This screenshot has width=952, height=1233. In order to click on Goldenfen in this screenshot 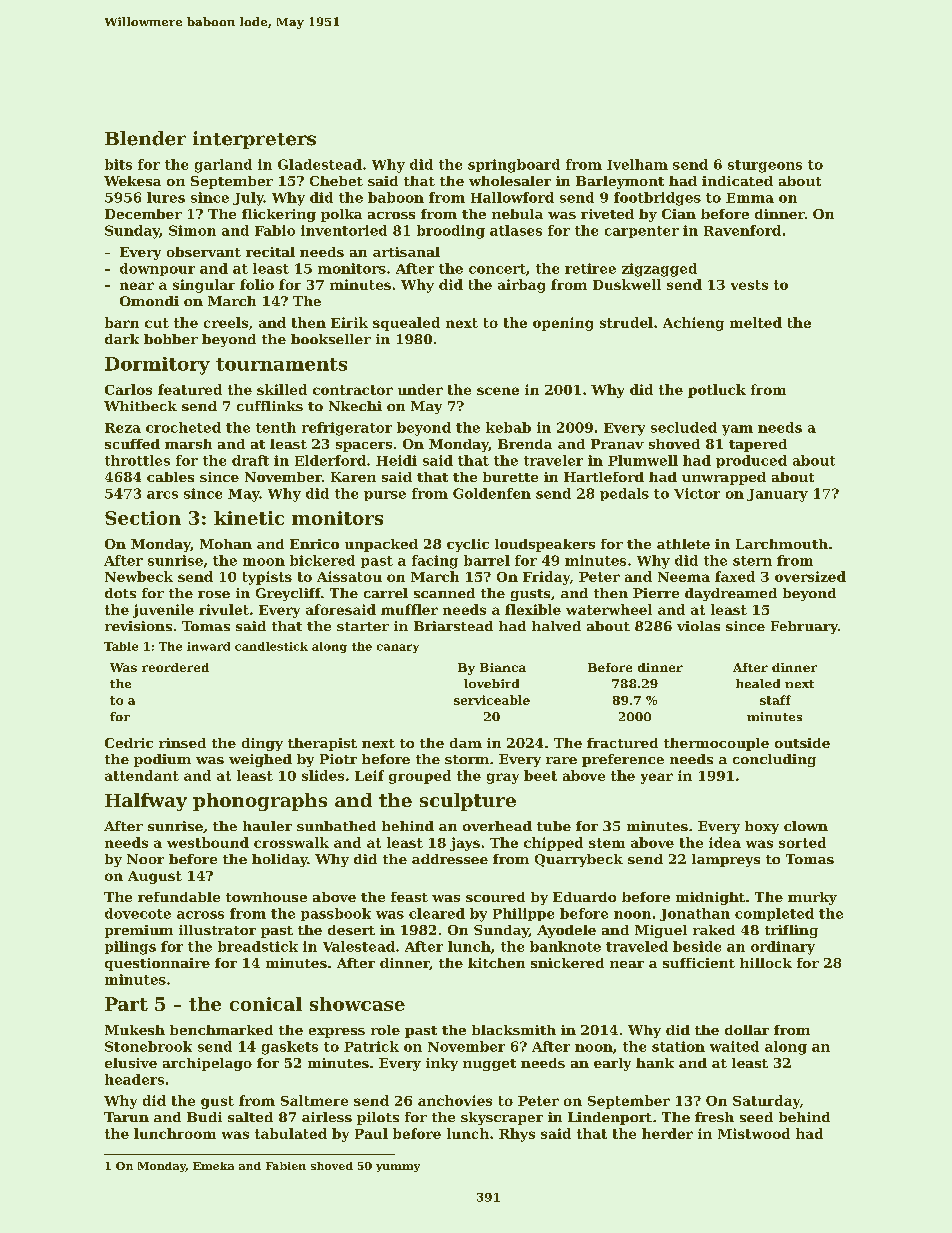, I will do `click(492, 493)`.
